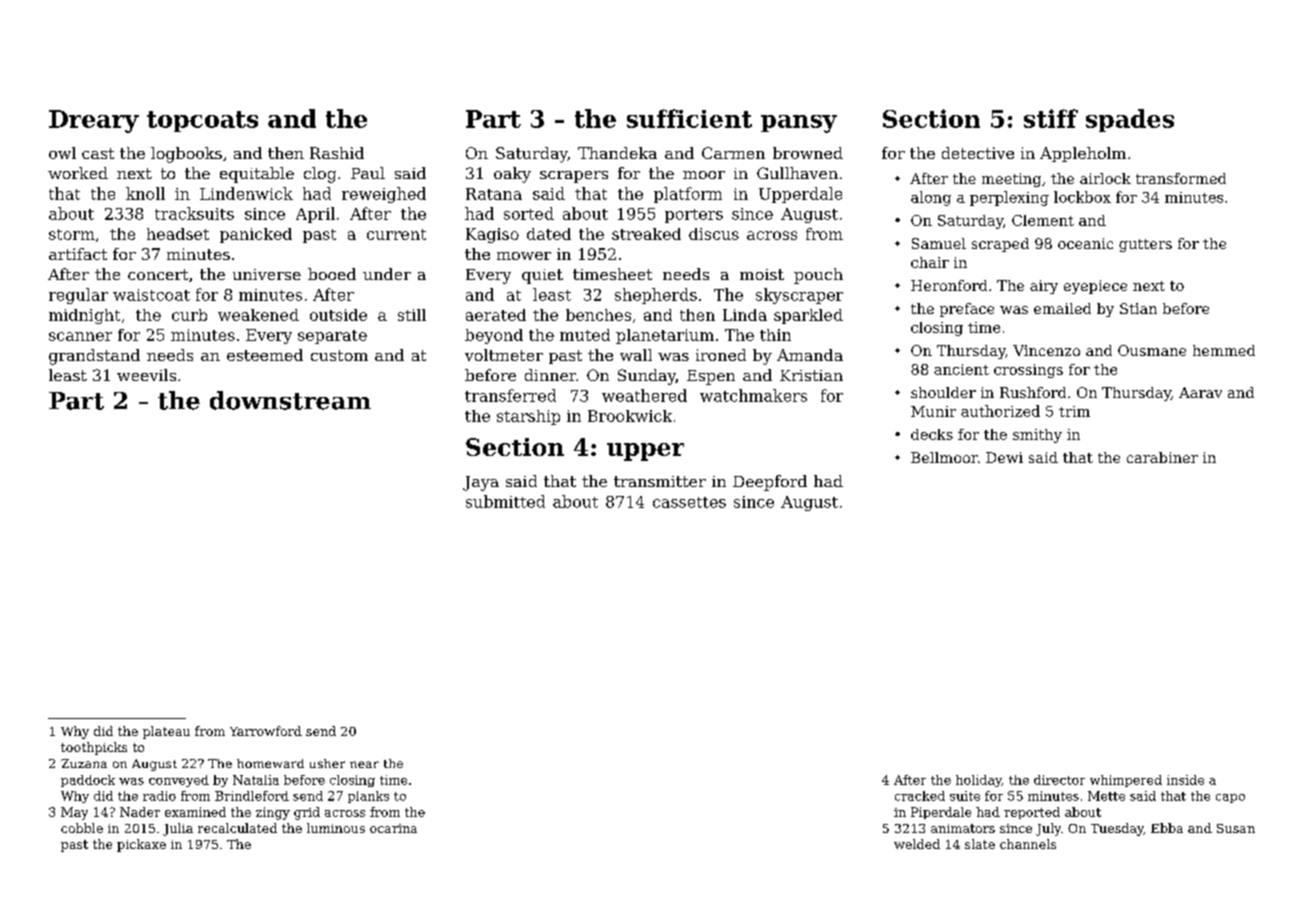  I want to click on downstream, so click(290, 400).
